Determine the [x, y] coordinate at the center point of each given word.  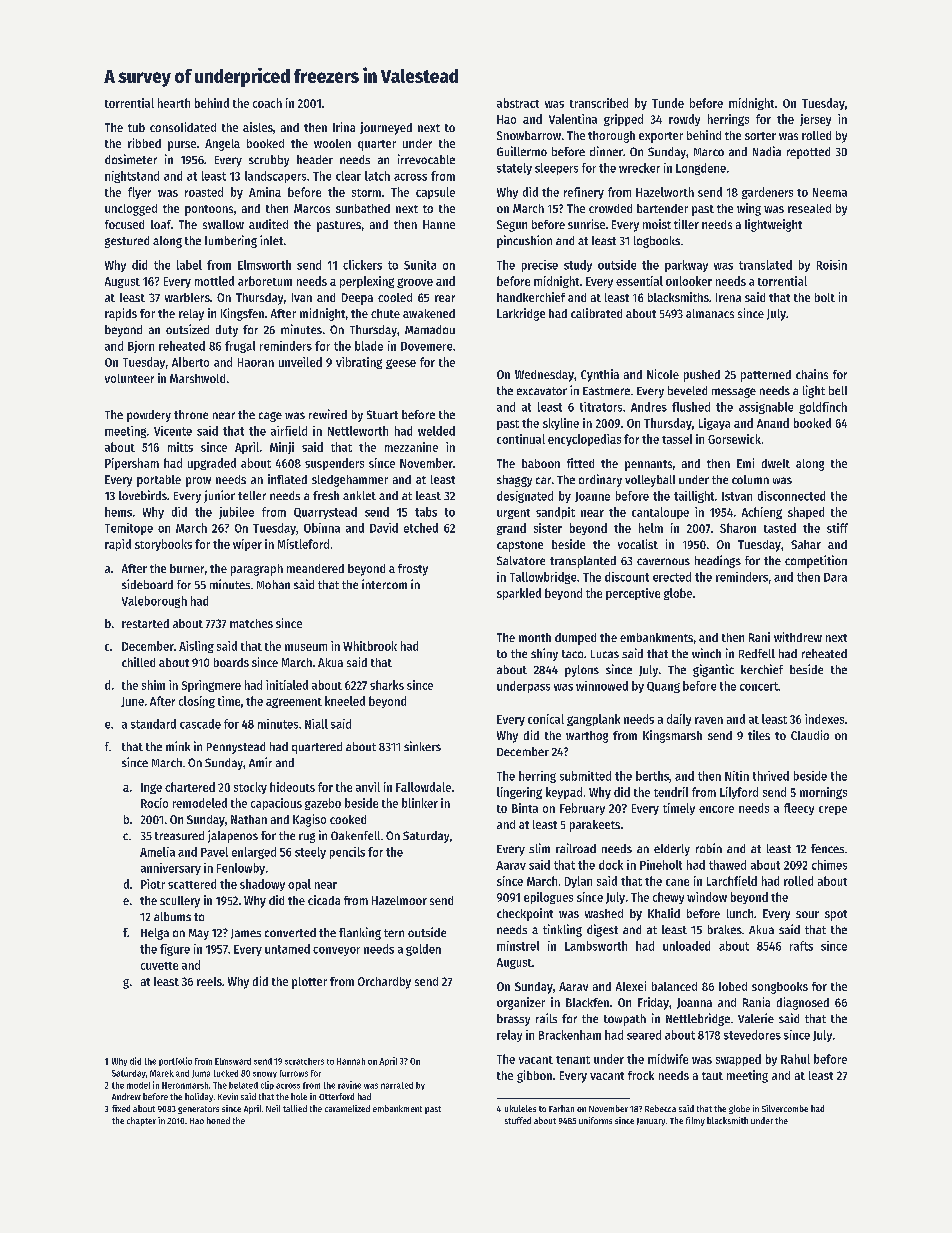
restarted [145, 623]
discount [627, 577]
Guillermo [522, 151]
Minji [282, 448]
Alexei [631, 986]
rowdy [684, 120]
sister [548, 528]
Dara [835, 577]
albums [172, 916]
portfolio [175, 1061]
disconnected [791, 496]
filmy [695, 1121]
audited [268, 224]
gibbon [534, 1076]
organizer [521, 1003]
